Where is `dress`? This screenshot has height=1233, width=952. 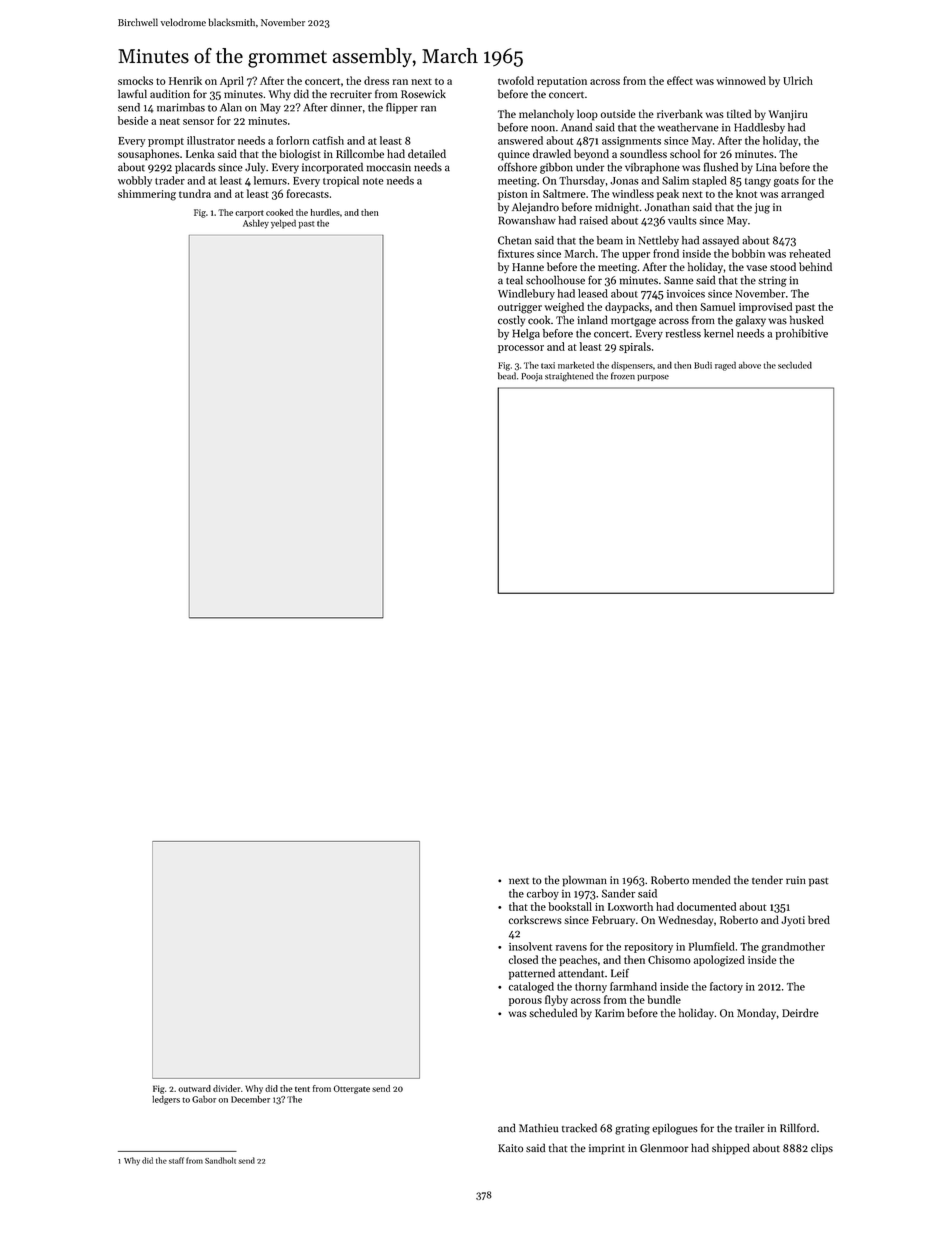 dress is located at coordinates (376, 80).
